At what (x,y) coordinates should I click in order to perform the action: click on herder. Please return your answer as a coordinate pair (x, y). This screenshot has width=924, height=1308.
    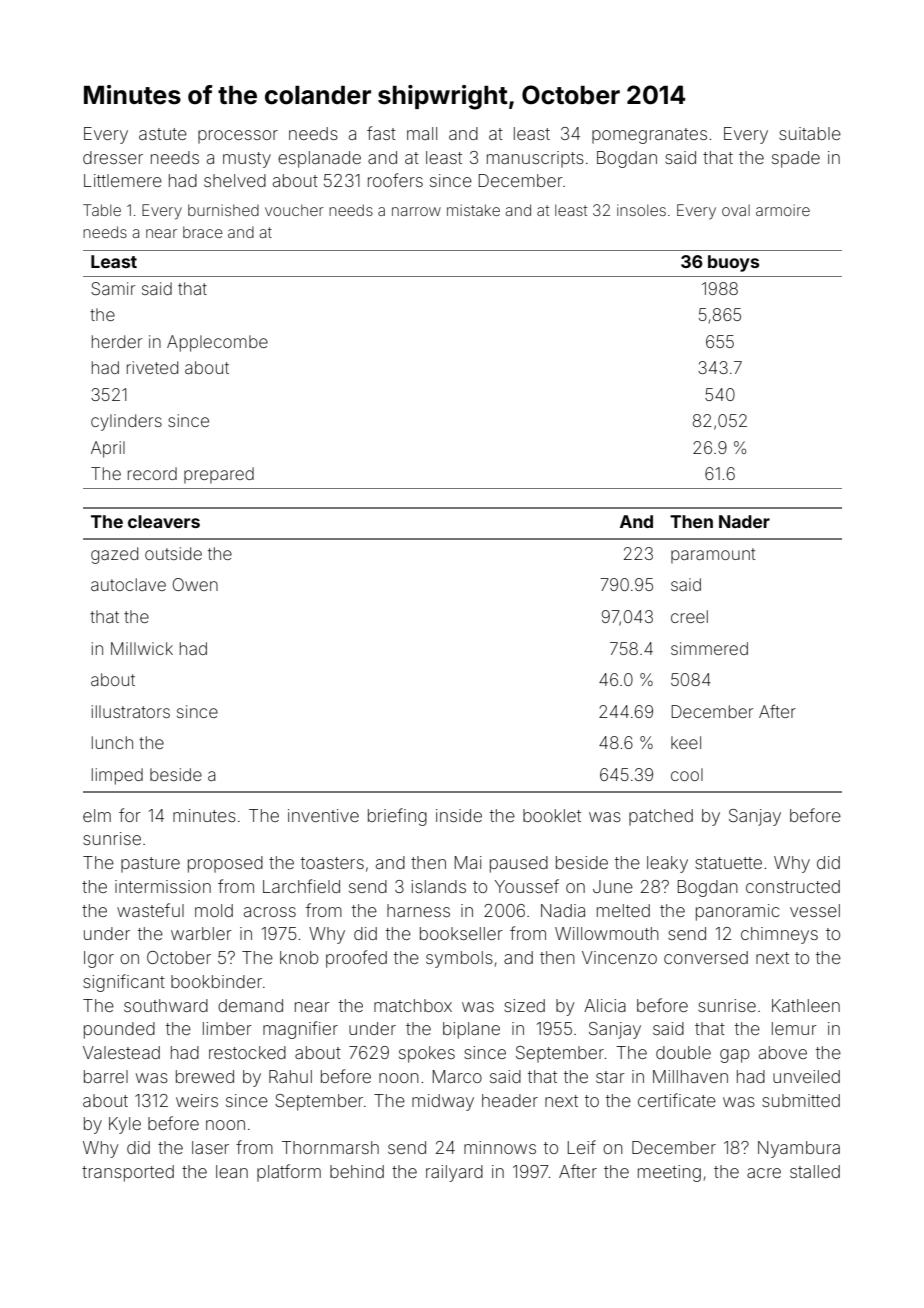
    Looking at the image, I should click on (117, 341).
